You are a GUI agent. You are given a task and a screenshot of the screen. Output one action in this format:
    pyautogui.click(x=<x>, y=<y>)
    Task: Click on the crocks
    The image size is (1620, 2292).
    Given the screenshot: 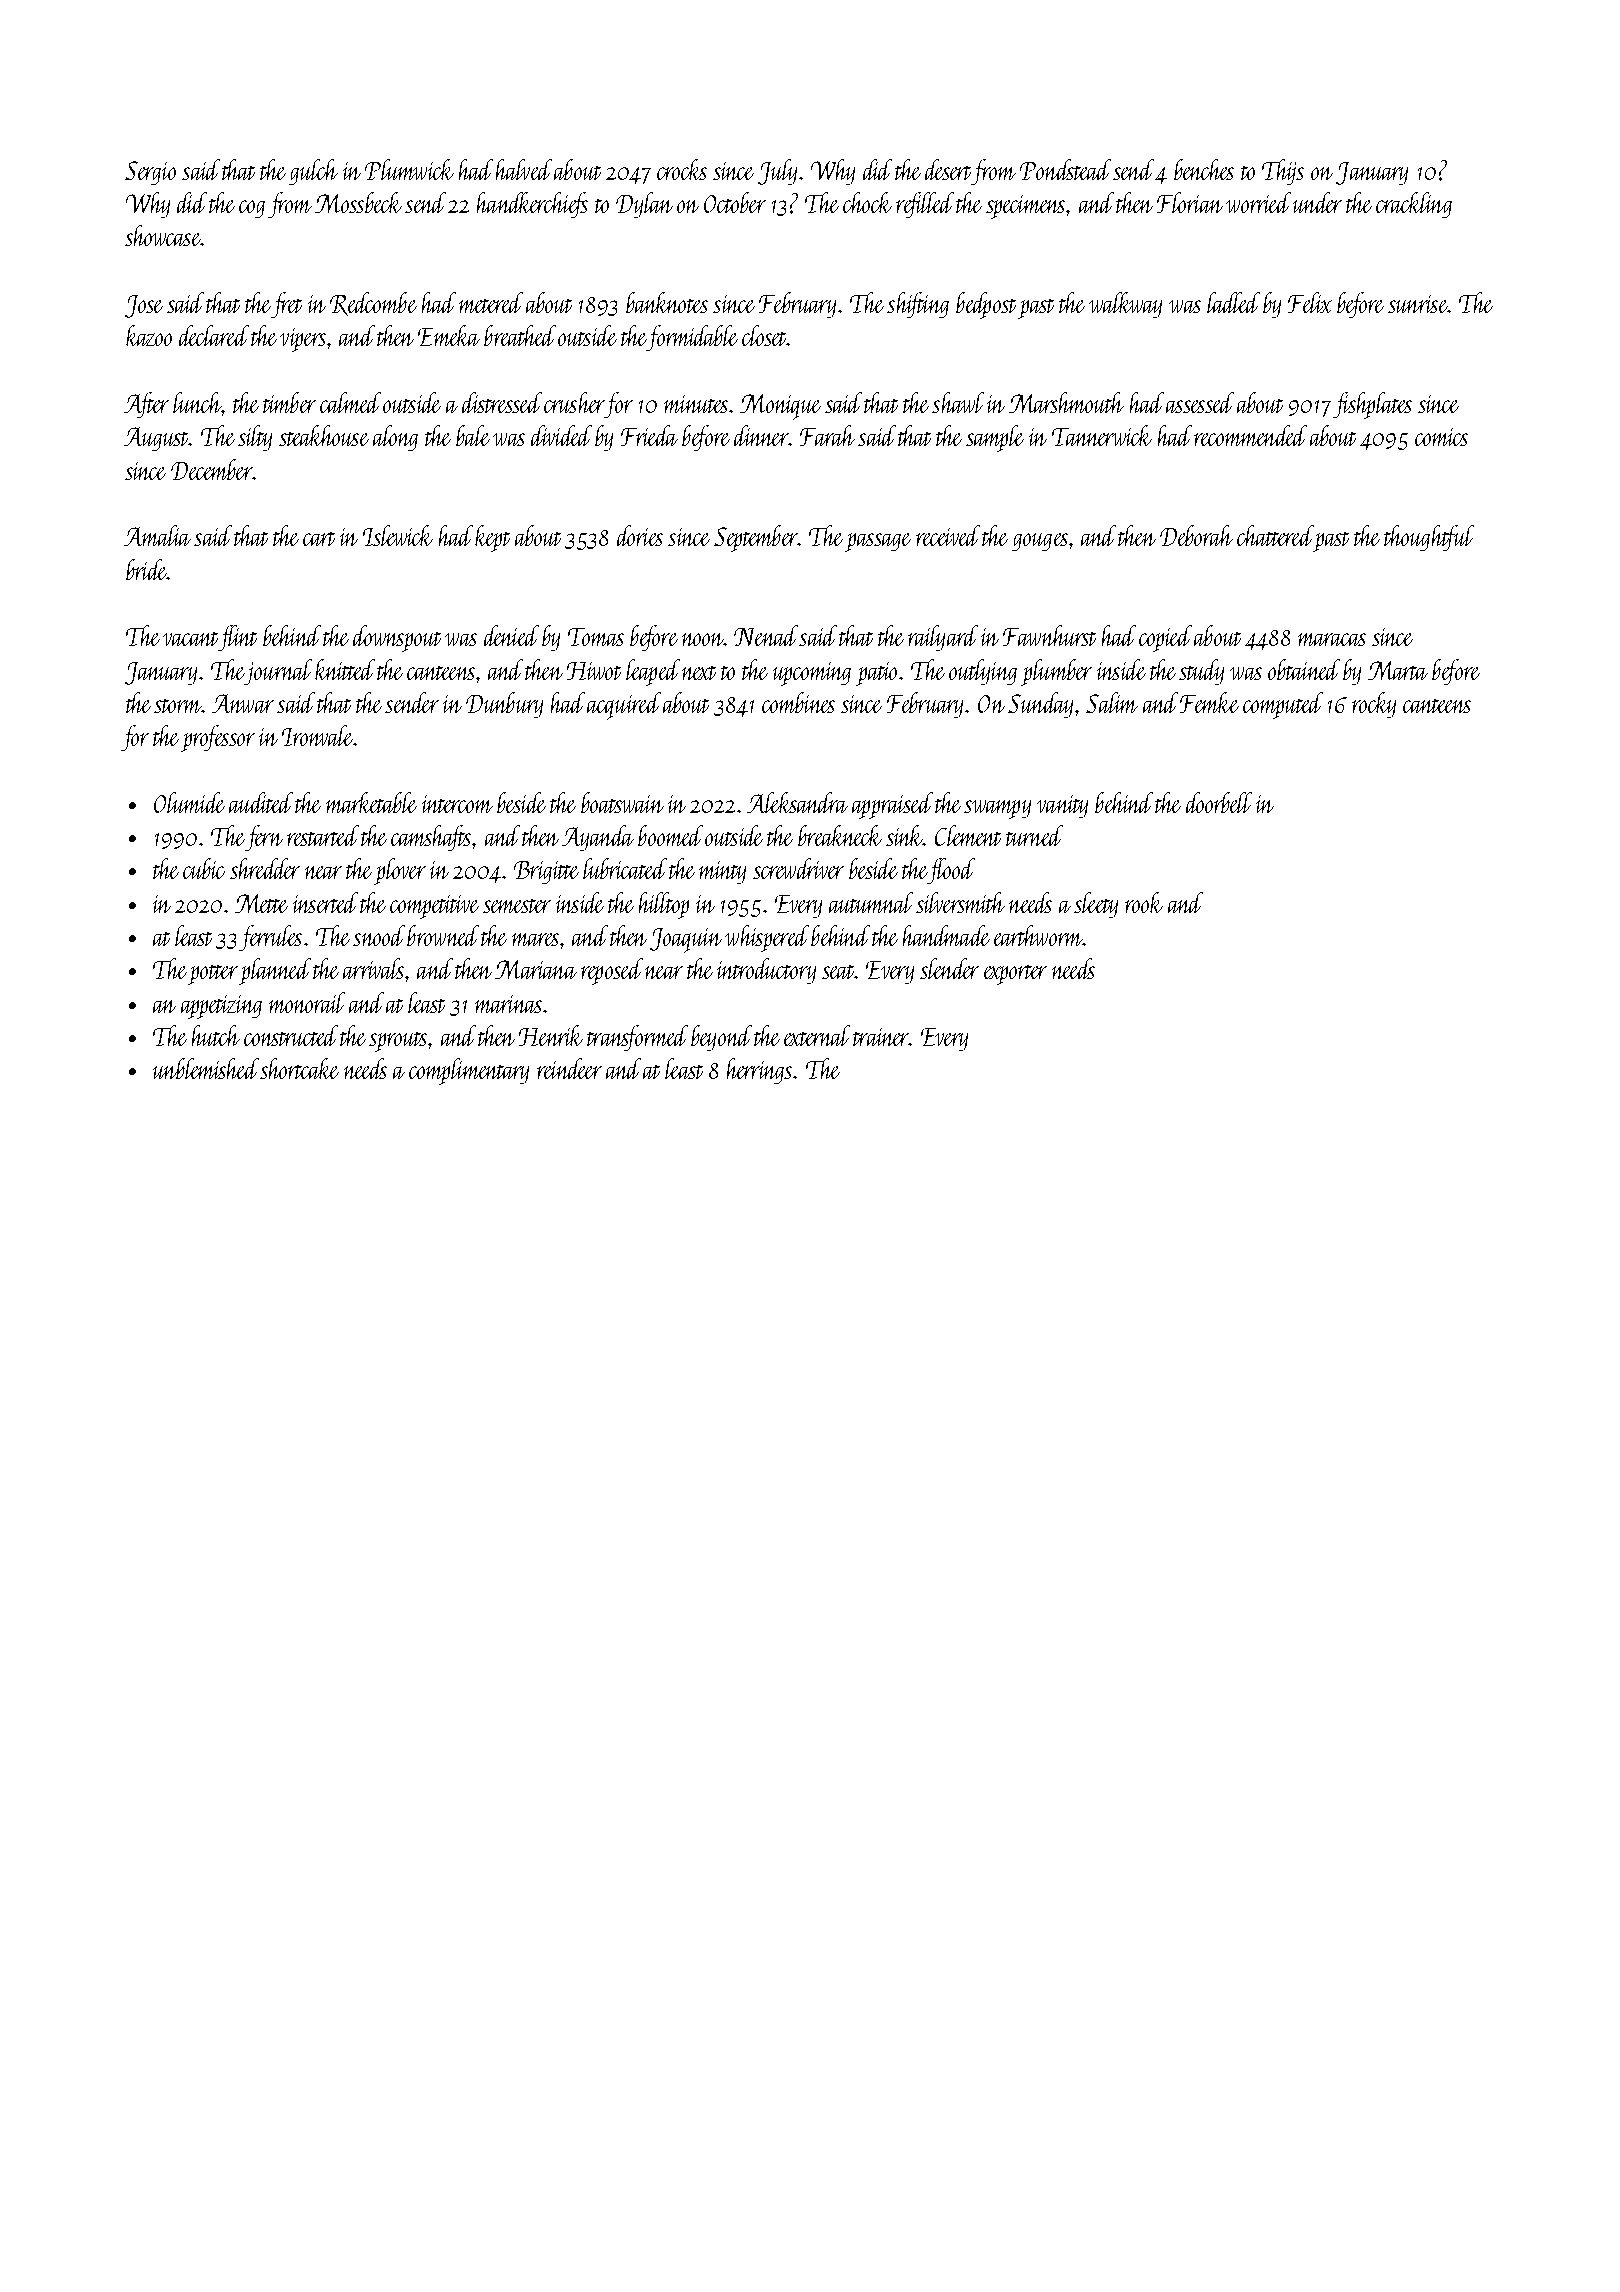 What is the action you would take?
    pyautogui.click(x=682, y=169)
